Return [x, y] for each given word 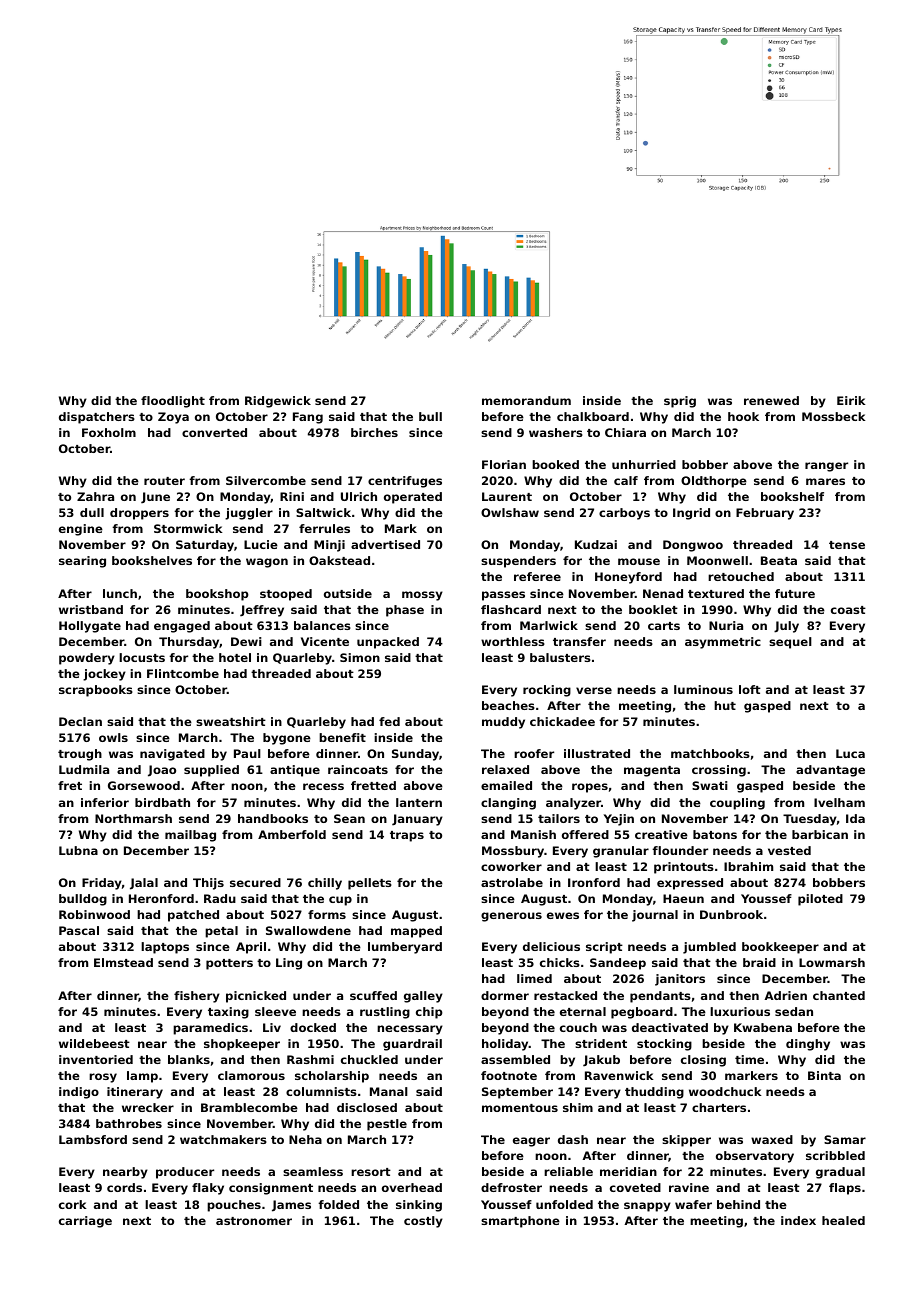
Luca [850, 753]
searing [82, 562]
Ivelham [839, 802]
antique [295, 771]
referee [537, 576]
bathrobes [129, 1123]
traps [407, 836]
